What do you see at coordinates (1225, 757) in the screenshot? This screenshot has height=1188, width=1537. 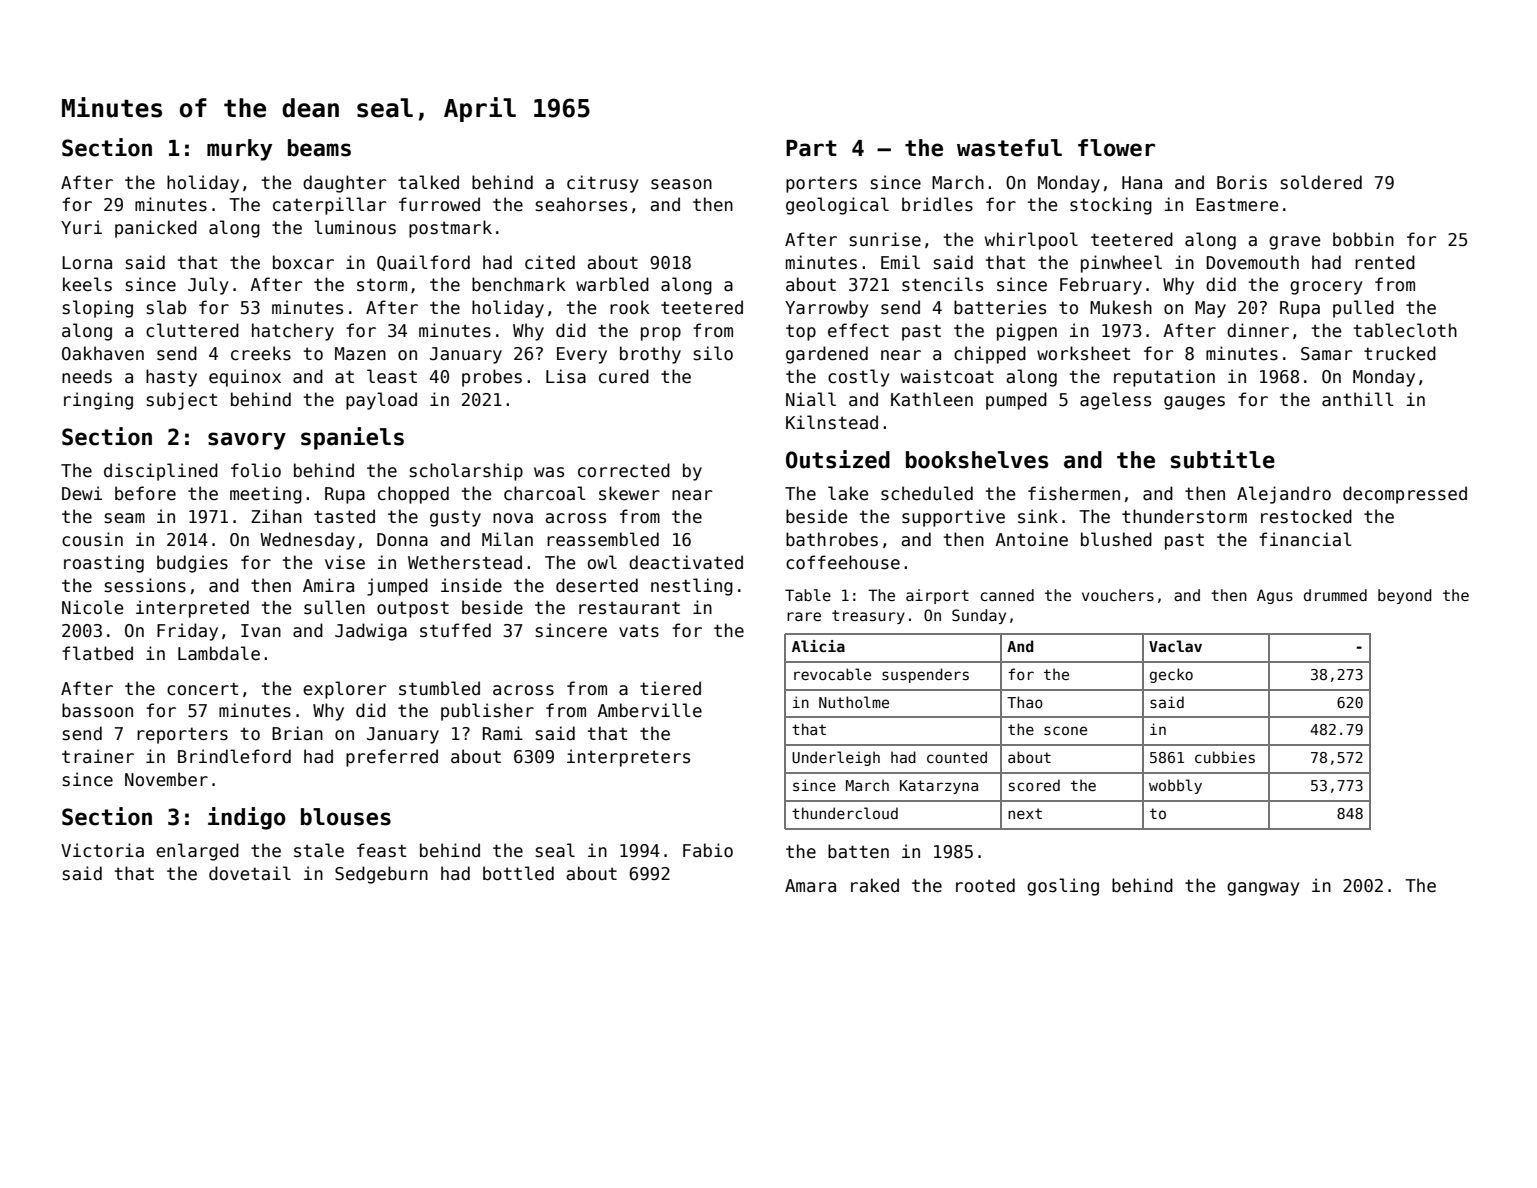 I see `cubbies` at bounding box center [1225, 757].
